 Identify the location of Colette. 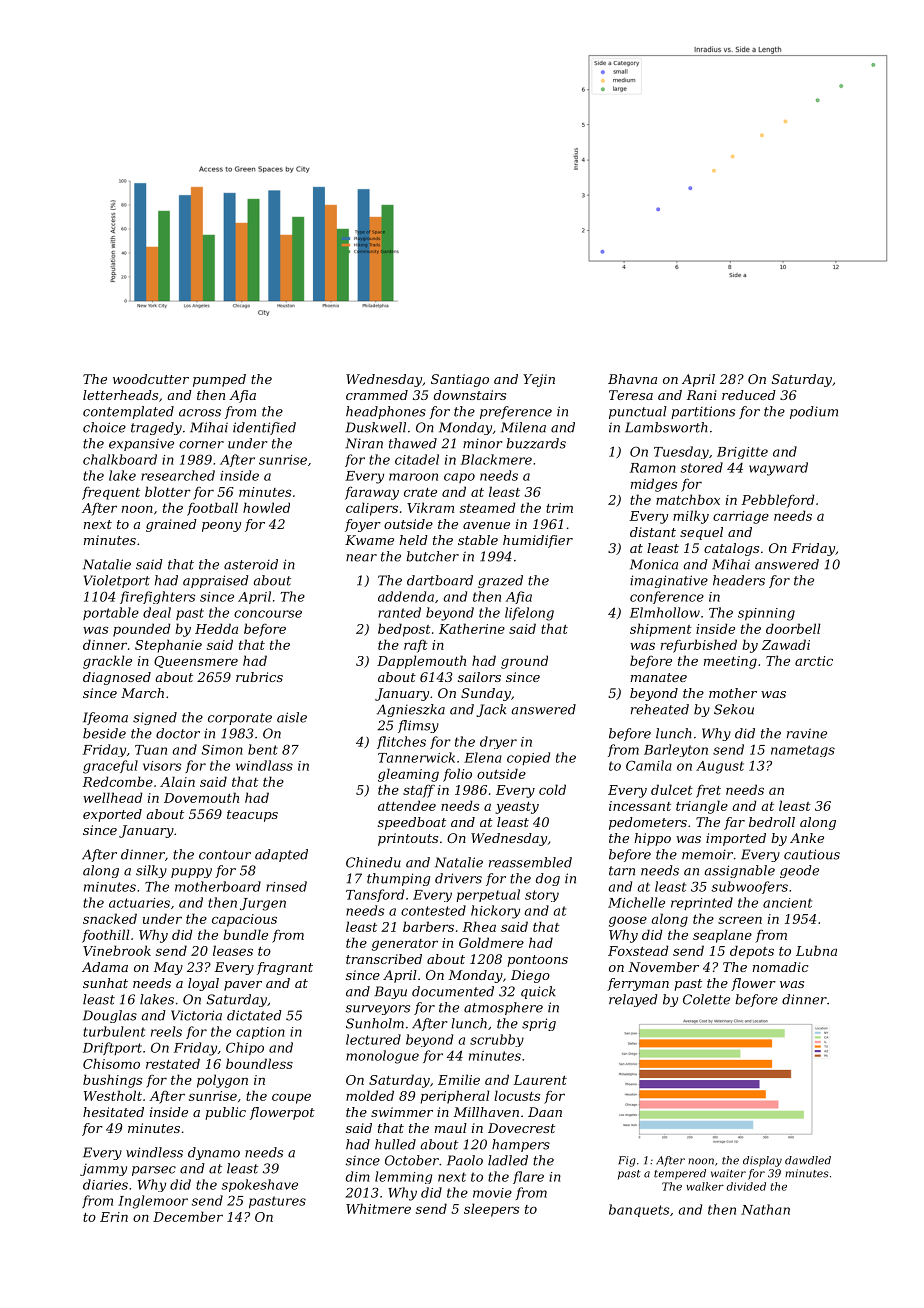
(706, 999).
